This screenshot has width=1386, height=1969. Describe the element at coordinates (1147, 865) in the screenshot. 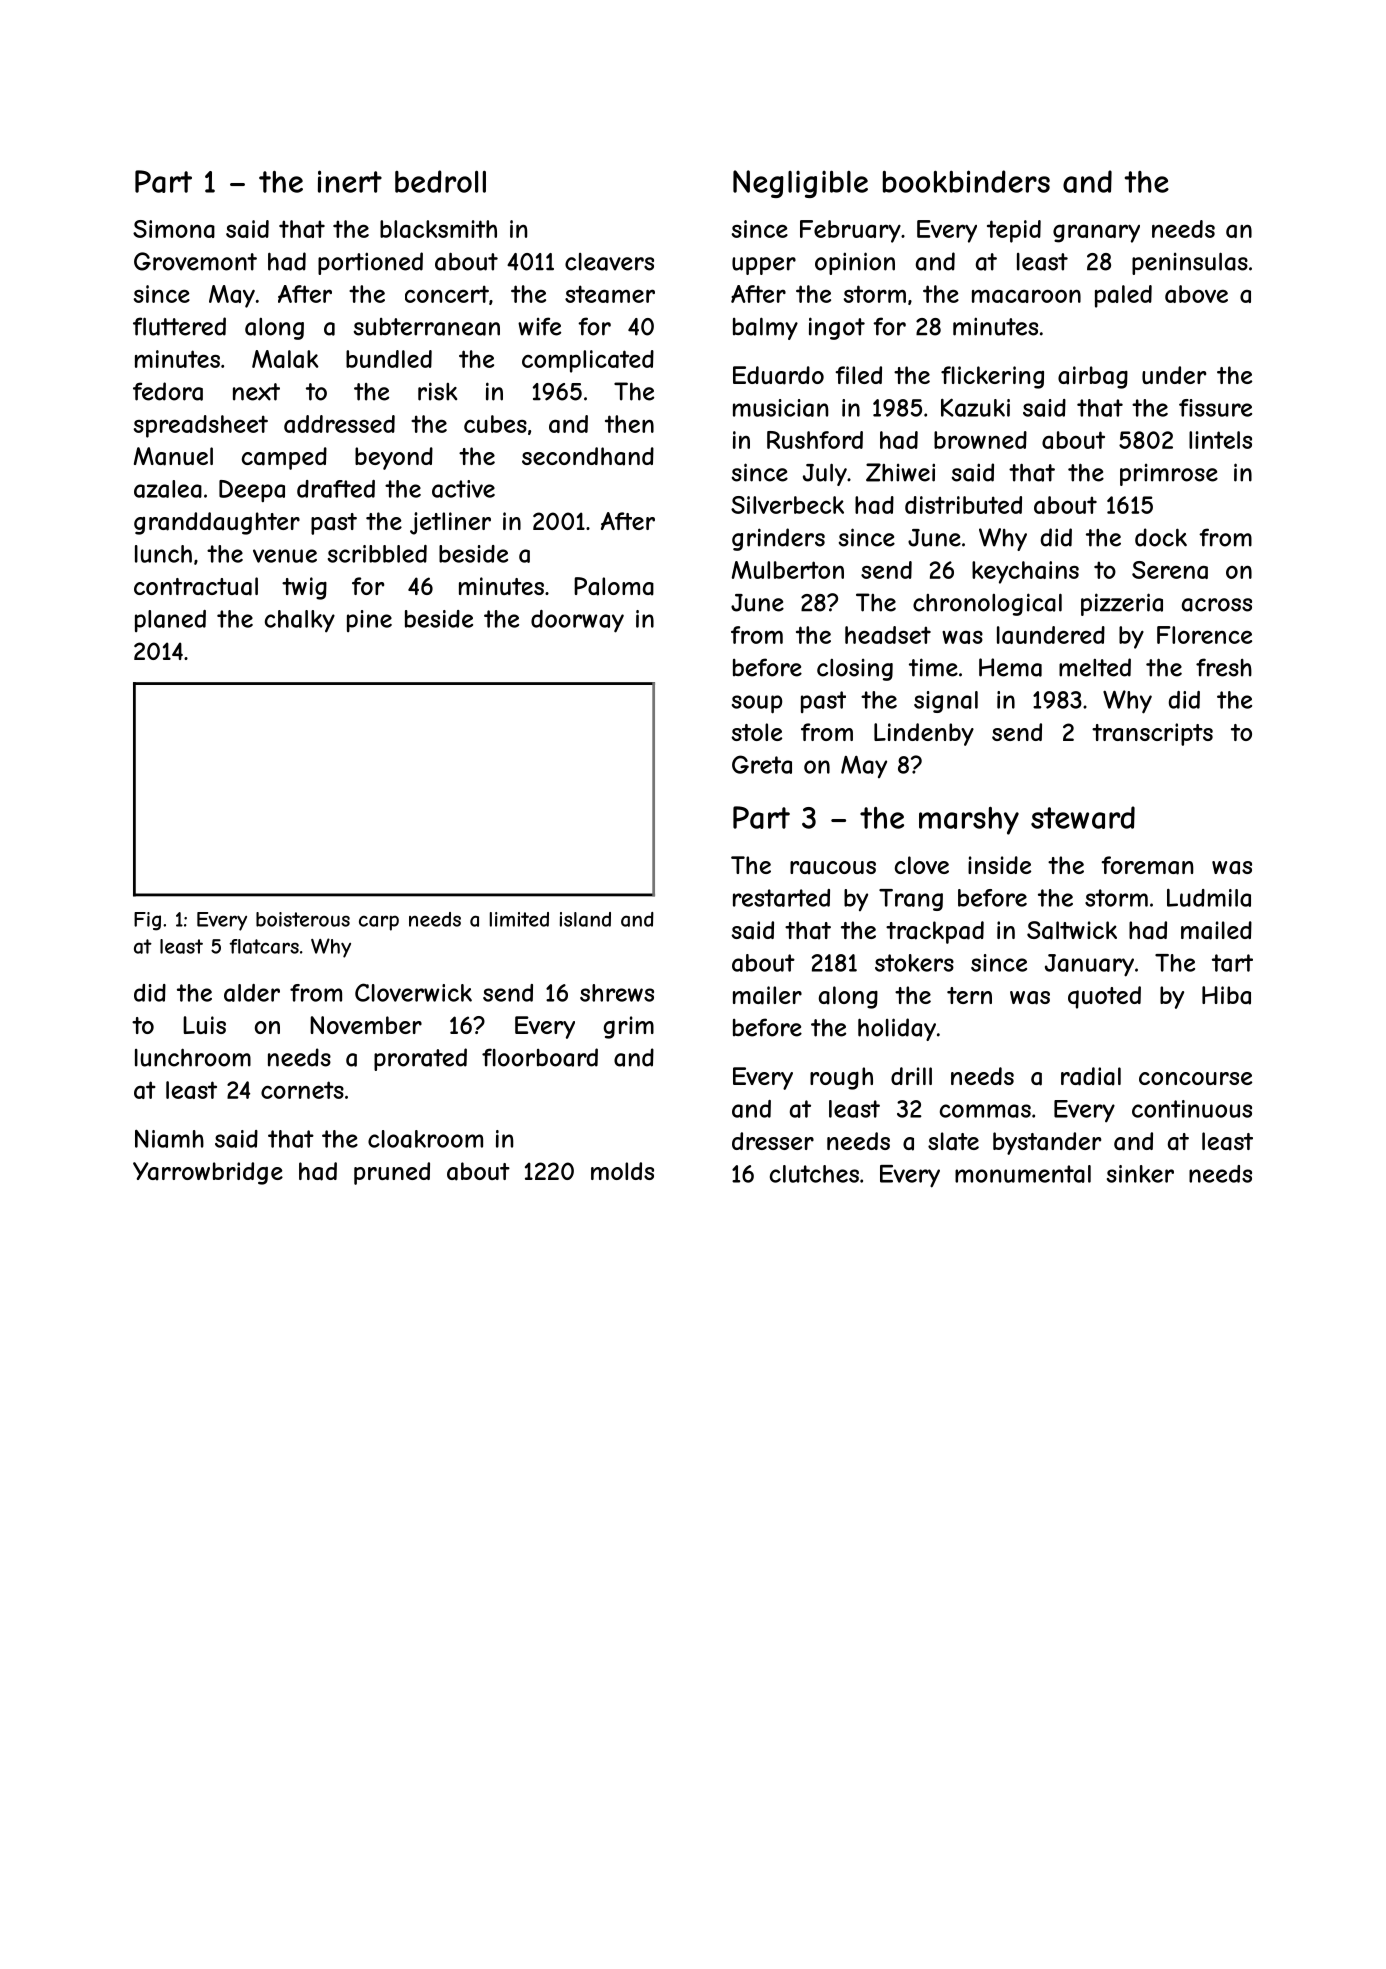

I see `foreman` at that location.
